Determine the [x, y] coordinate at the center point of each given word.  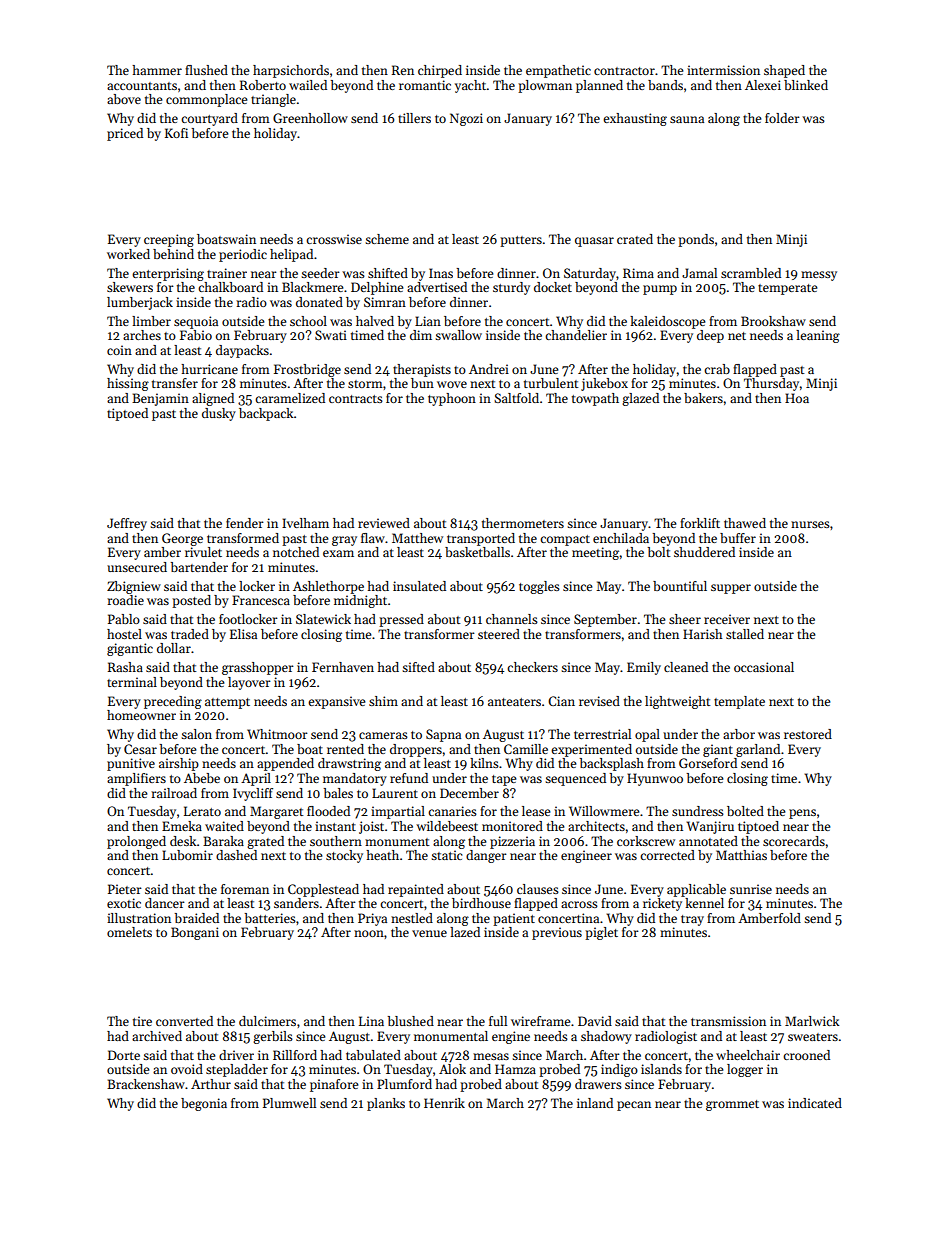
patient [514, 919]
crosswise [334, 239]
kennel [704, 903]
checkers [532, 667]
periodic [243, 255]
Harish [703, 634]
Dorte [124, 1055]
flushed [206, 70]
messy [819, 276]
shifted [388, 273]
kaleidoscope [667, 322]
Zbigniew [134, 587]
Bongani [195, 933]
